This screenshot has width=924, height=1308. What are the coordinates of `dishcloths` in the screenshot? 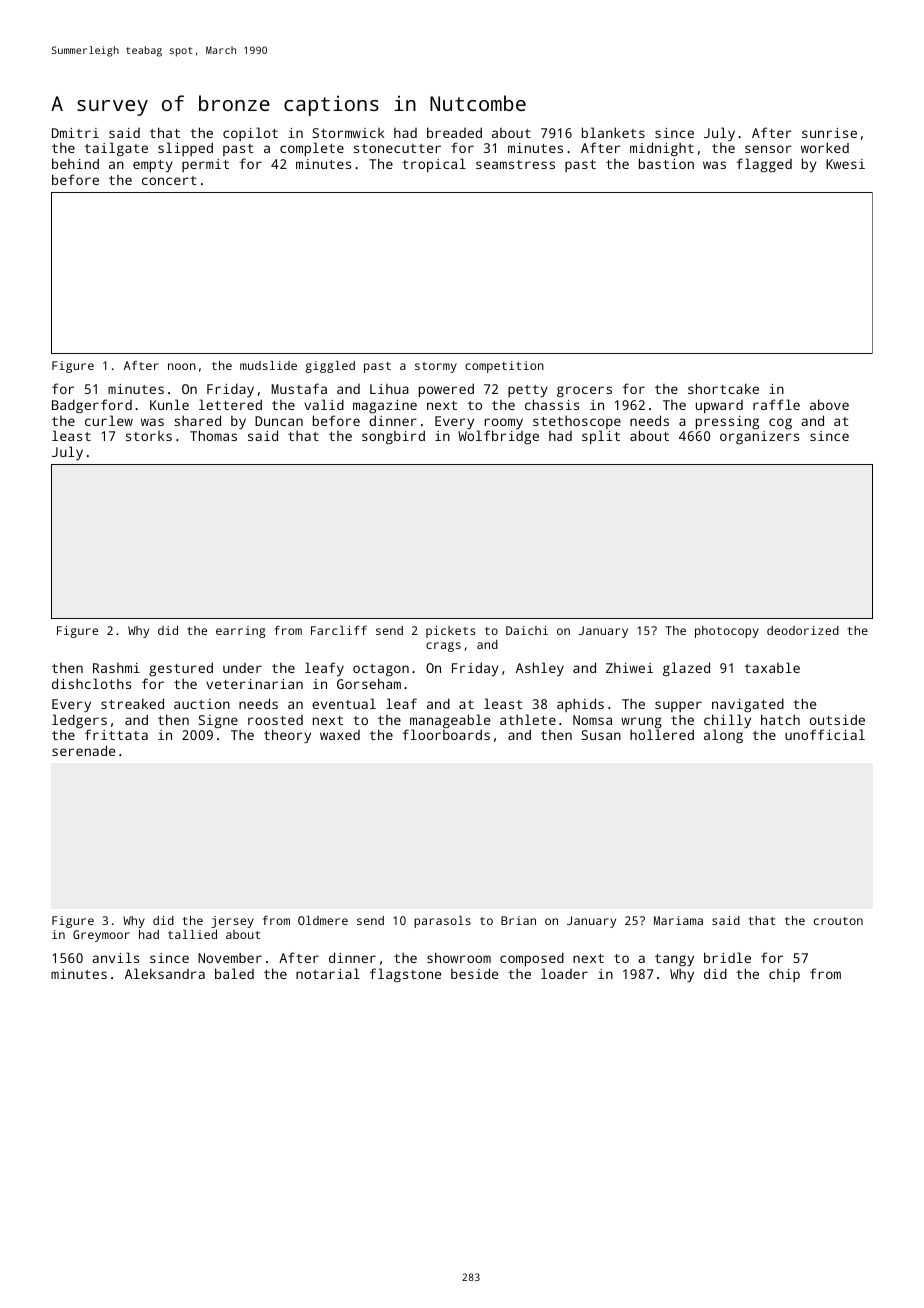 It's located at (91, 683).
